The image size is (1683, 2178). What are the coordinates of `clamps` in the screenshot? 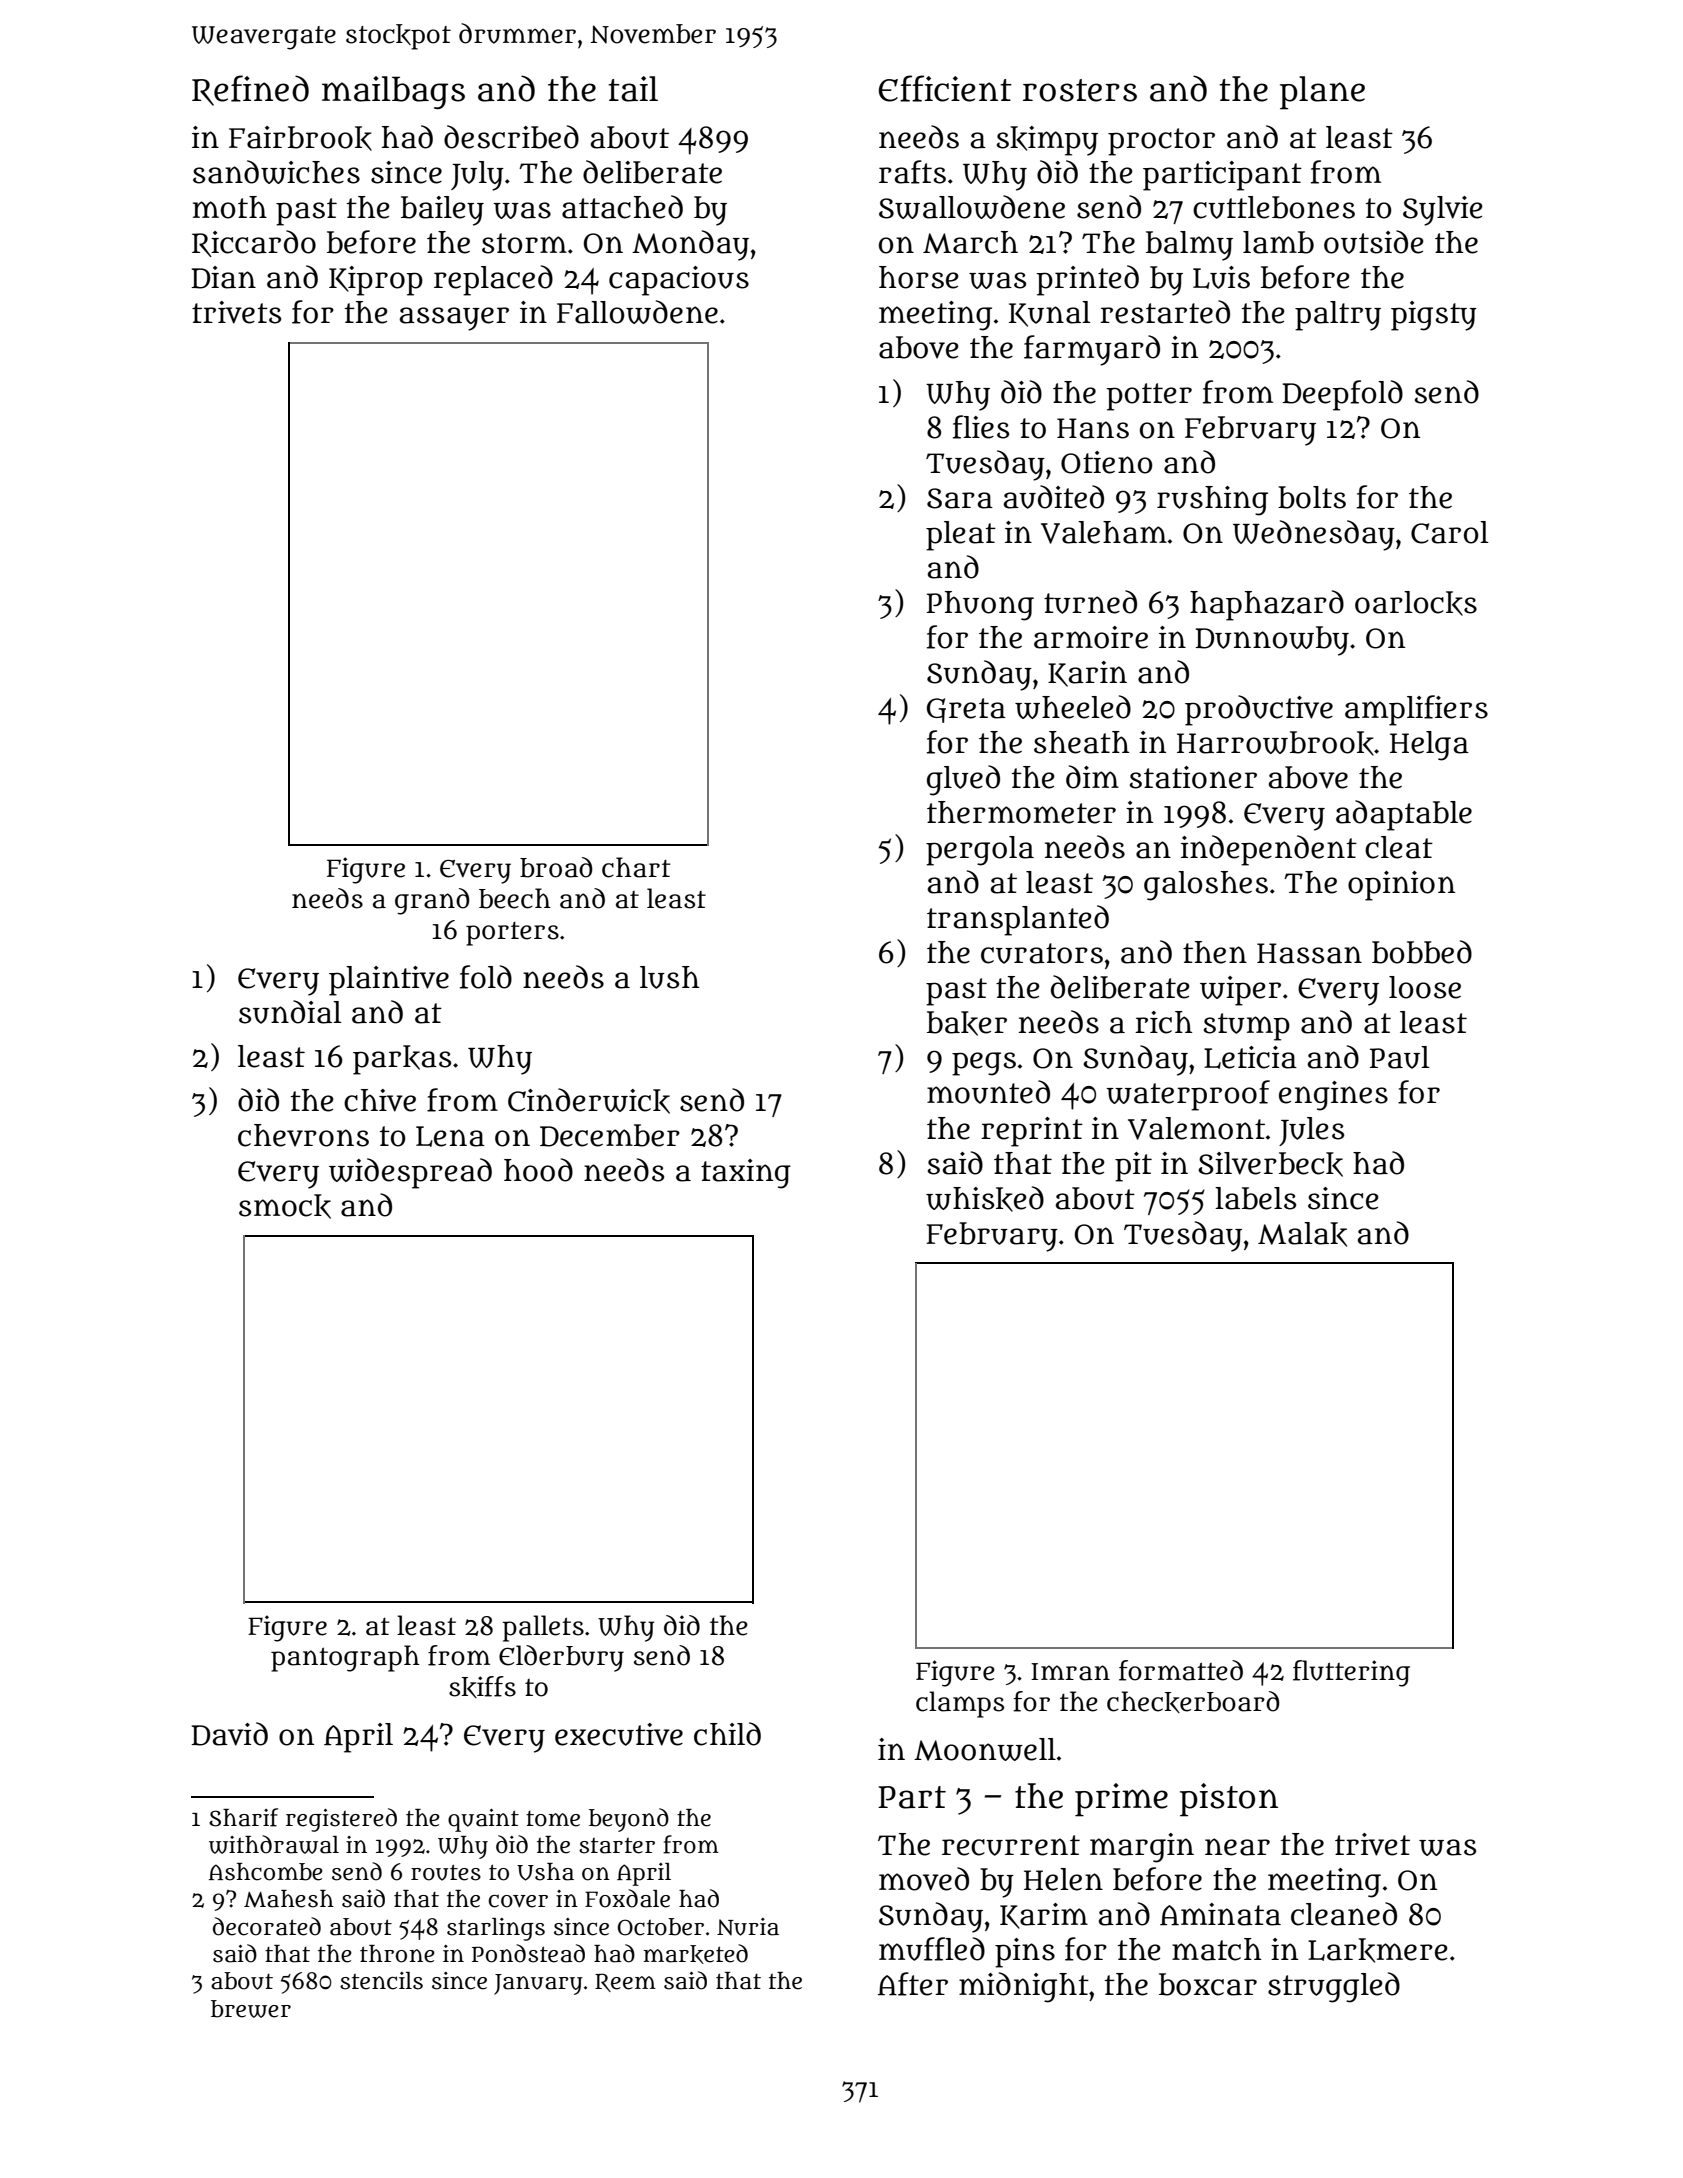 It's located at (960, 1704).
